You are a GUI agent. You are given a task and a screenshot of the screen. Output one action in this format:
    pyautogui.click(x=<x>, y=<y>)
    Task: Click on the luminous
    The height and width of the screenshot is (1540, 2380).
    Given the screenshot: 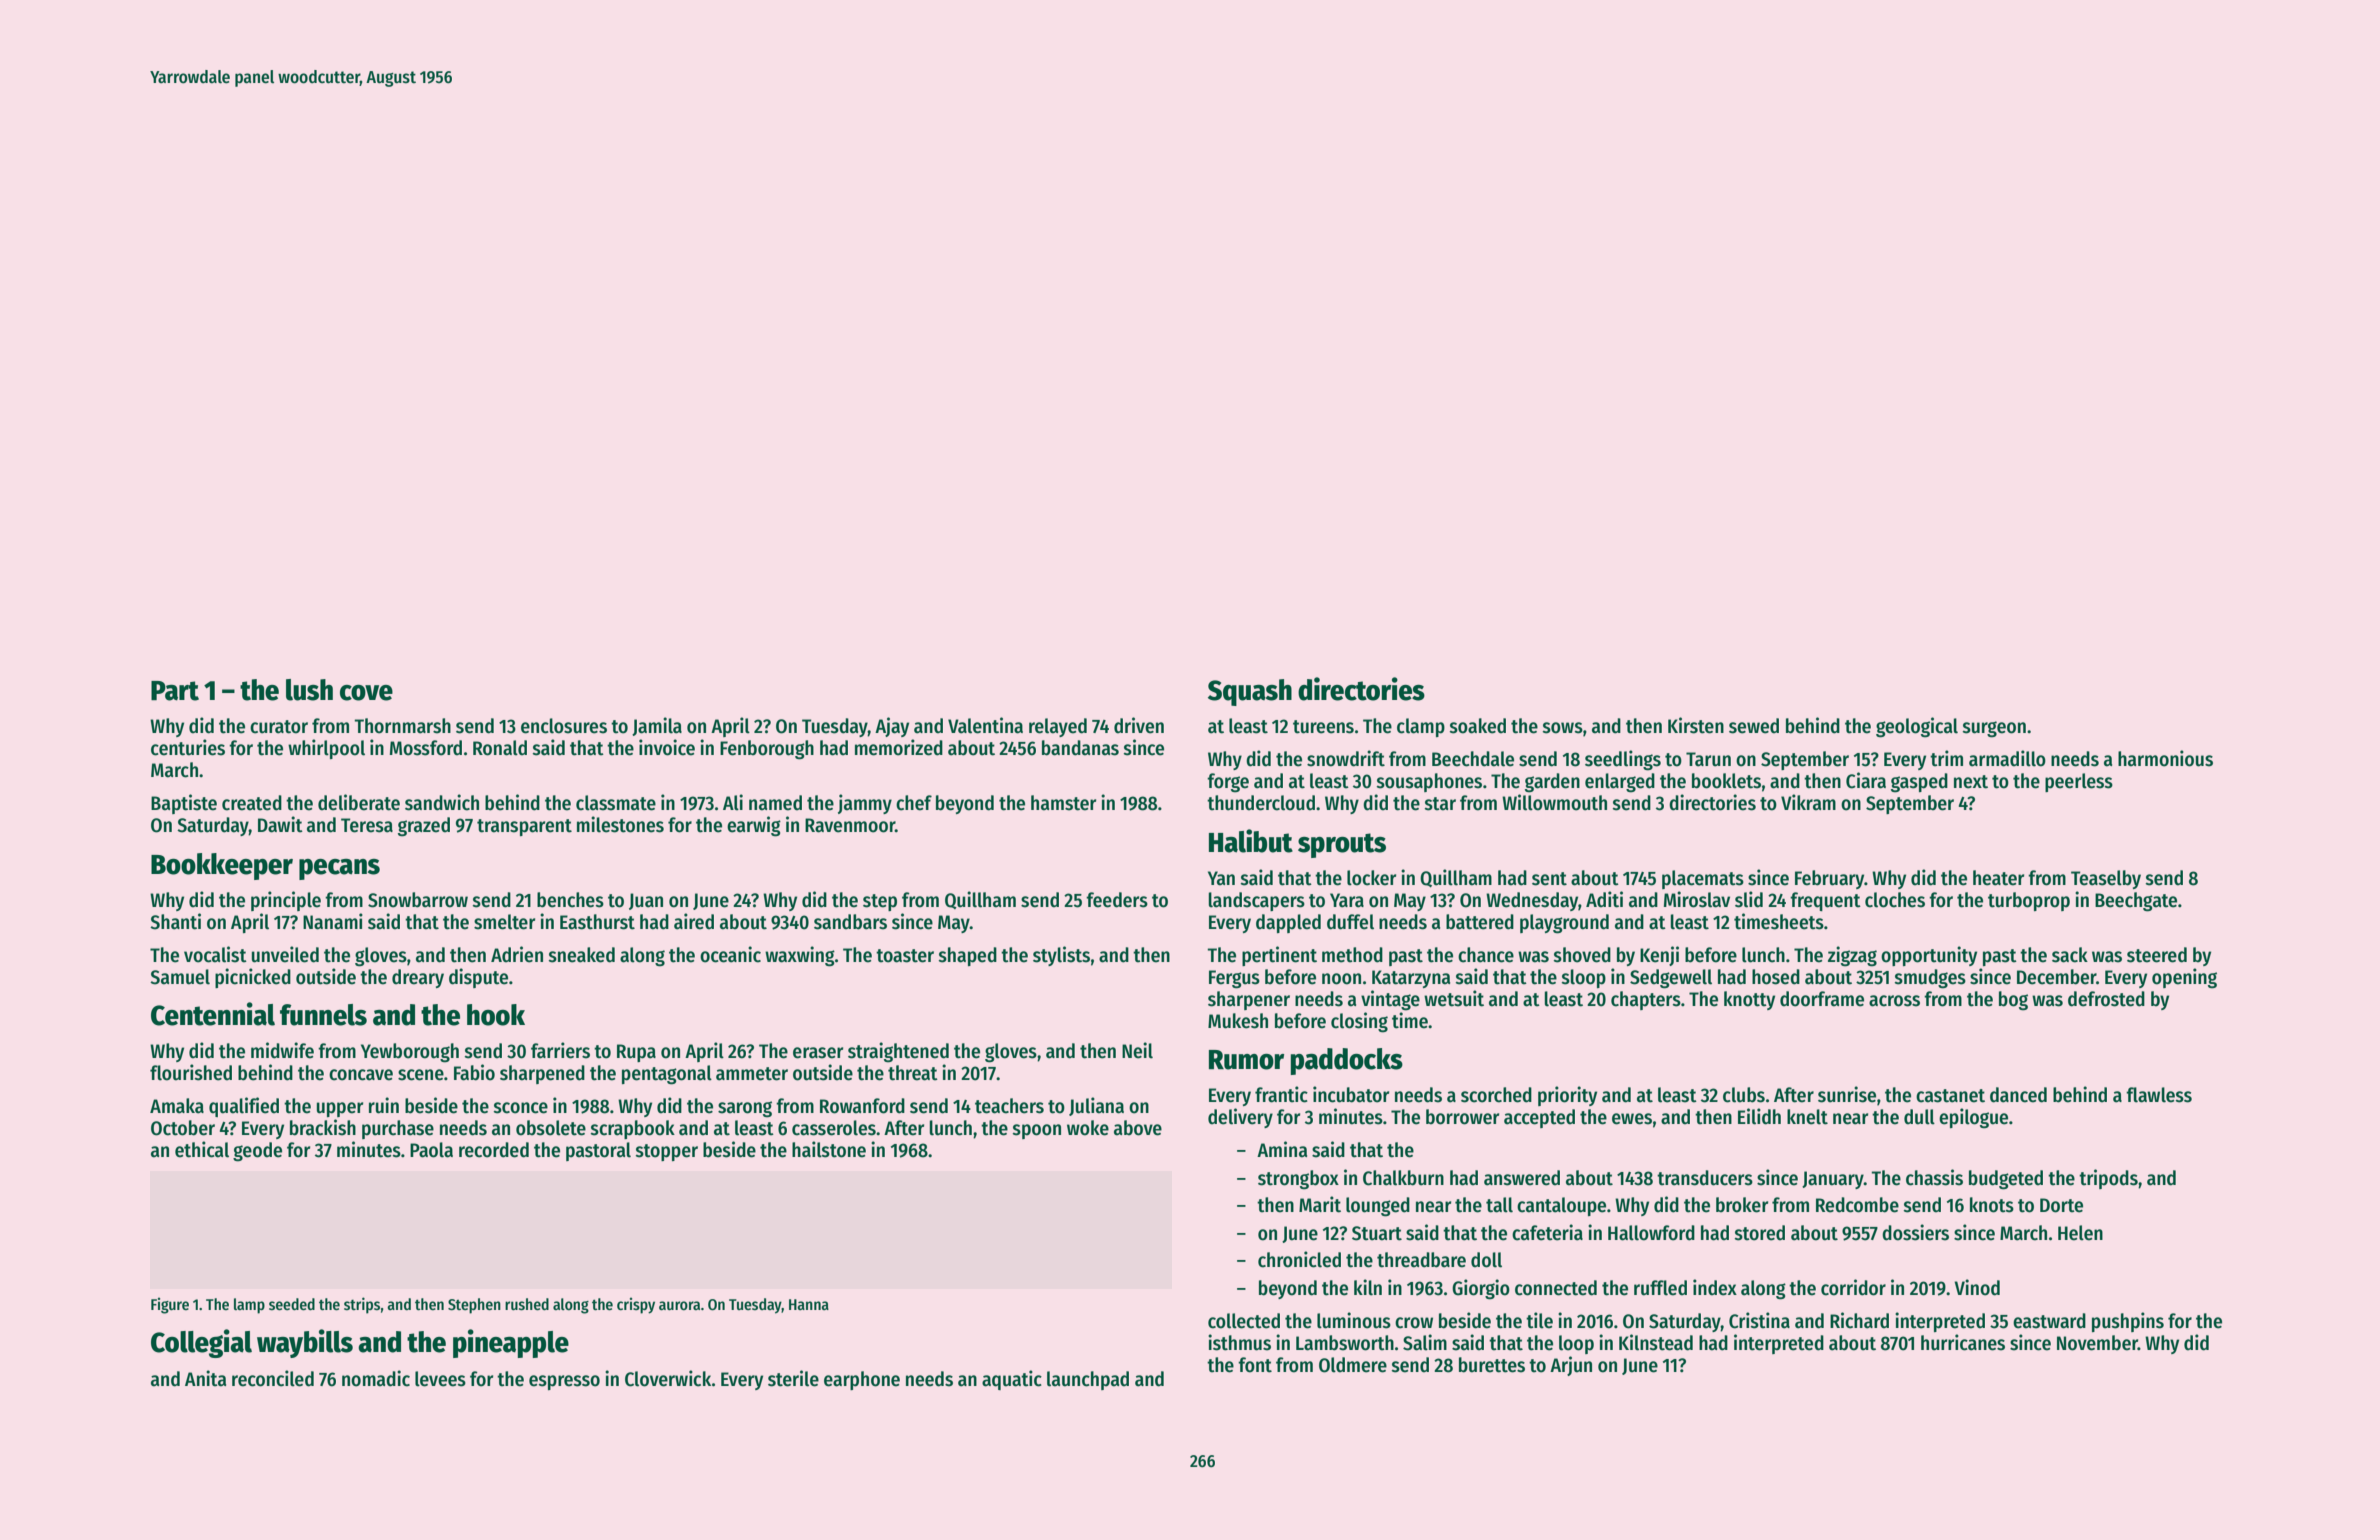 What is the action you would take?
    pyautogui.click(x=1354, y=1320)
